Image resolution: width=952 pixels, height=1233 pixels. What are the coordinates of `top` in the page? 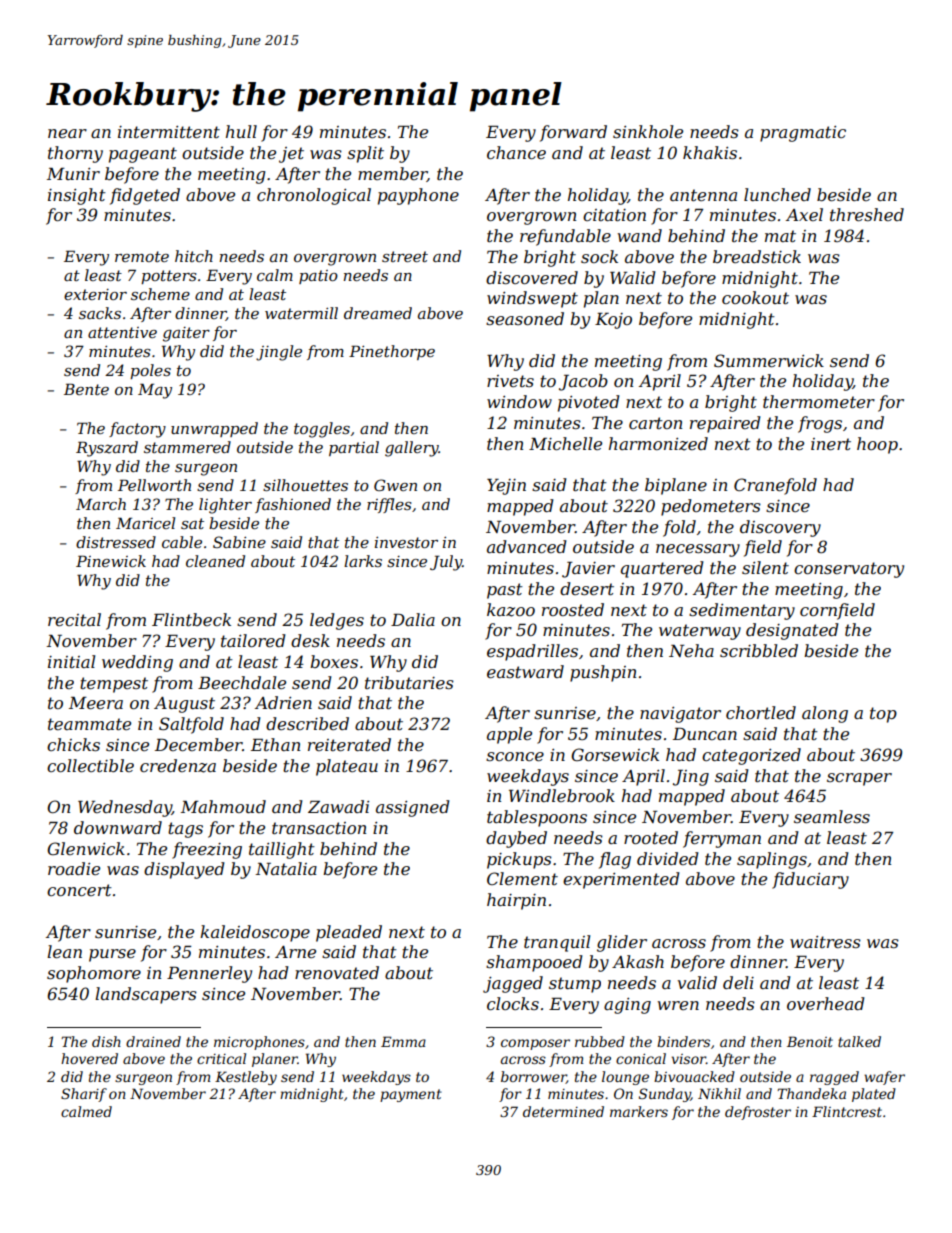 It's located at (883, 715).
